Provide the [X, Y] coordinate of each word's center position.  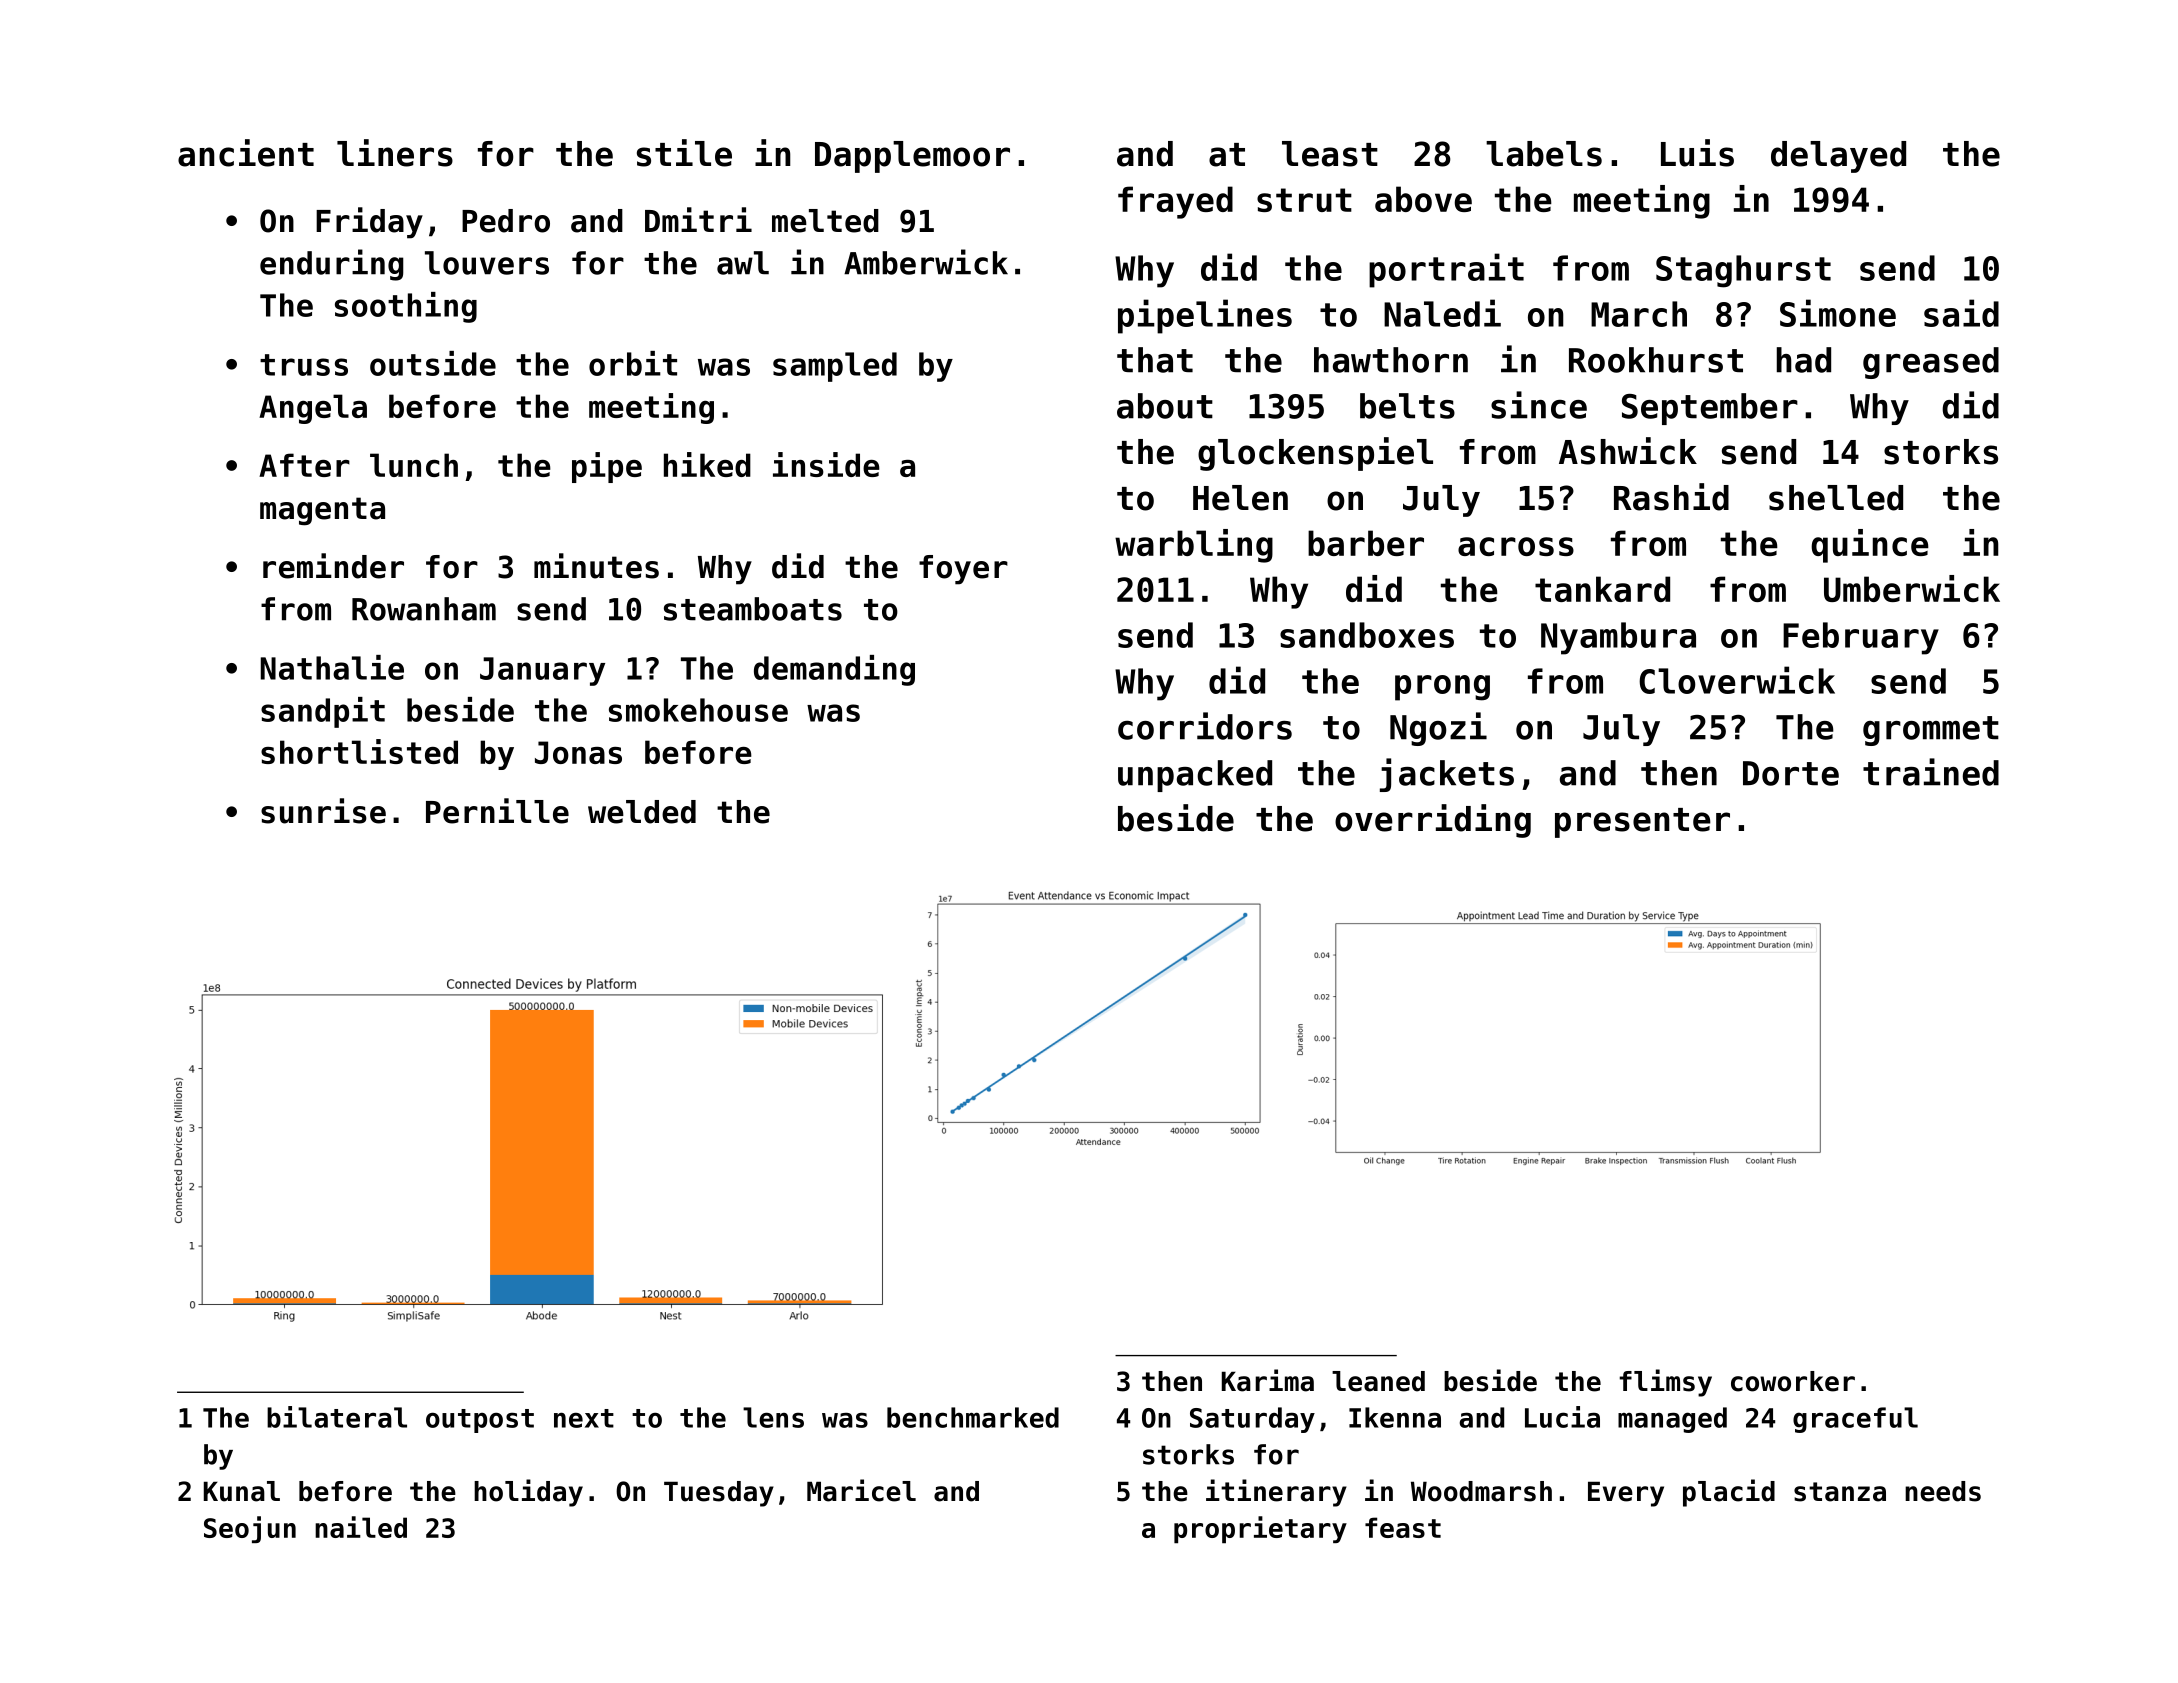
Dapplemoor [912, 157]
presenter [1642, 823]
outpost [480, 1421]
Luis [1697, 153]
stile [684, 153]
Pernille [497, 811]
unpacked [1195, 776]
